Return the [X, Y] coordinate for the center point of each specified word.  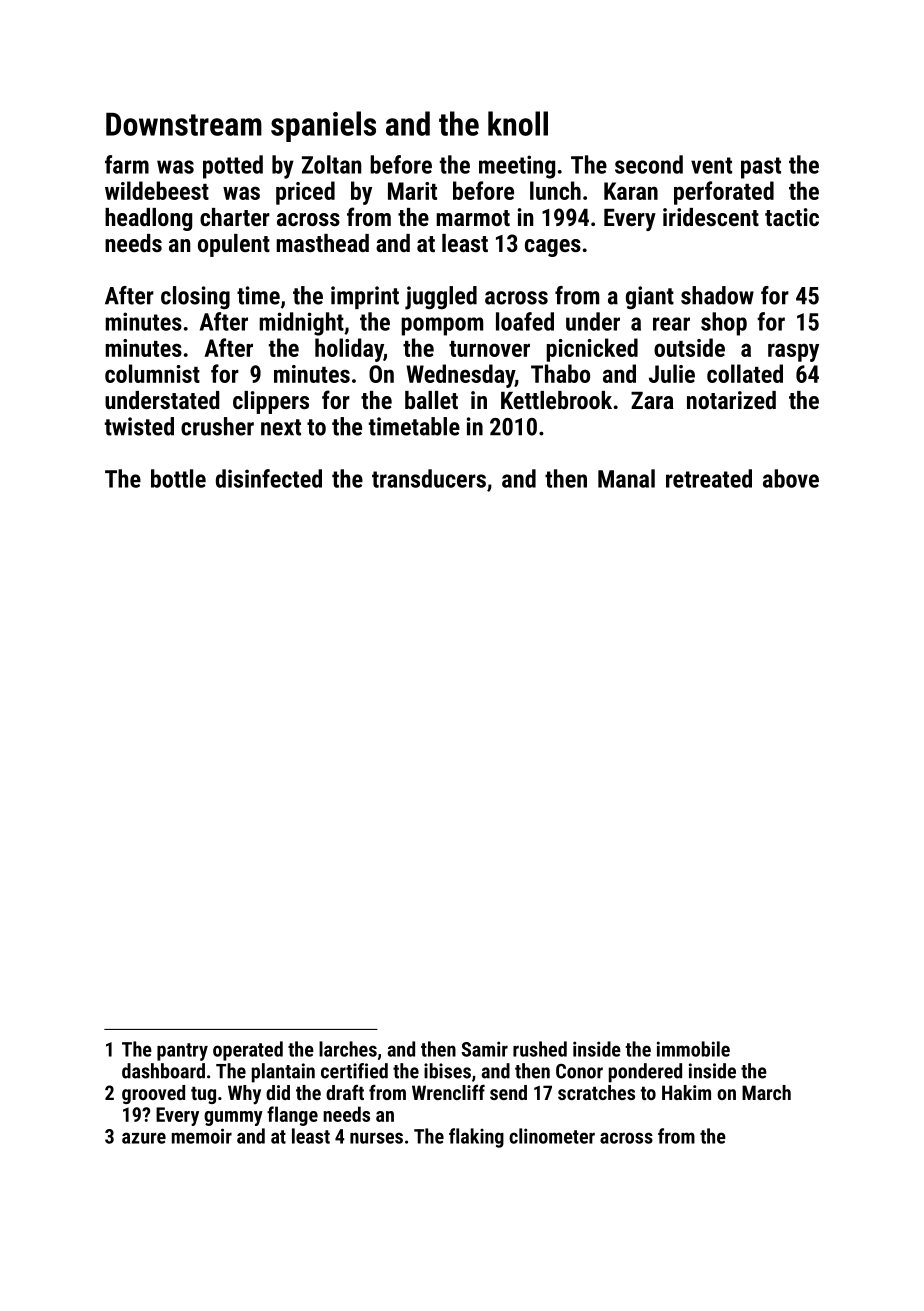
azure [144, 1138]
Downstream [184, 124]
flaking [476, 1138]
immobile [693, 1049]
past [761, 168]
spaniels [323, 126]
